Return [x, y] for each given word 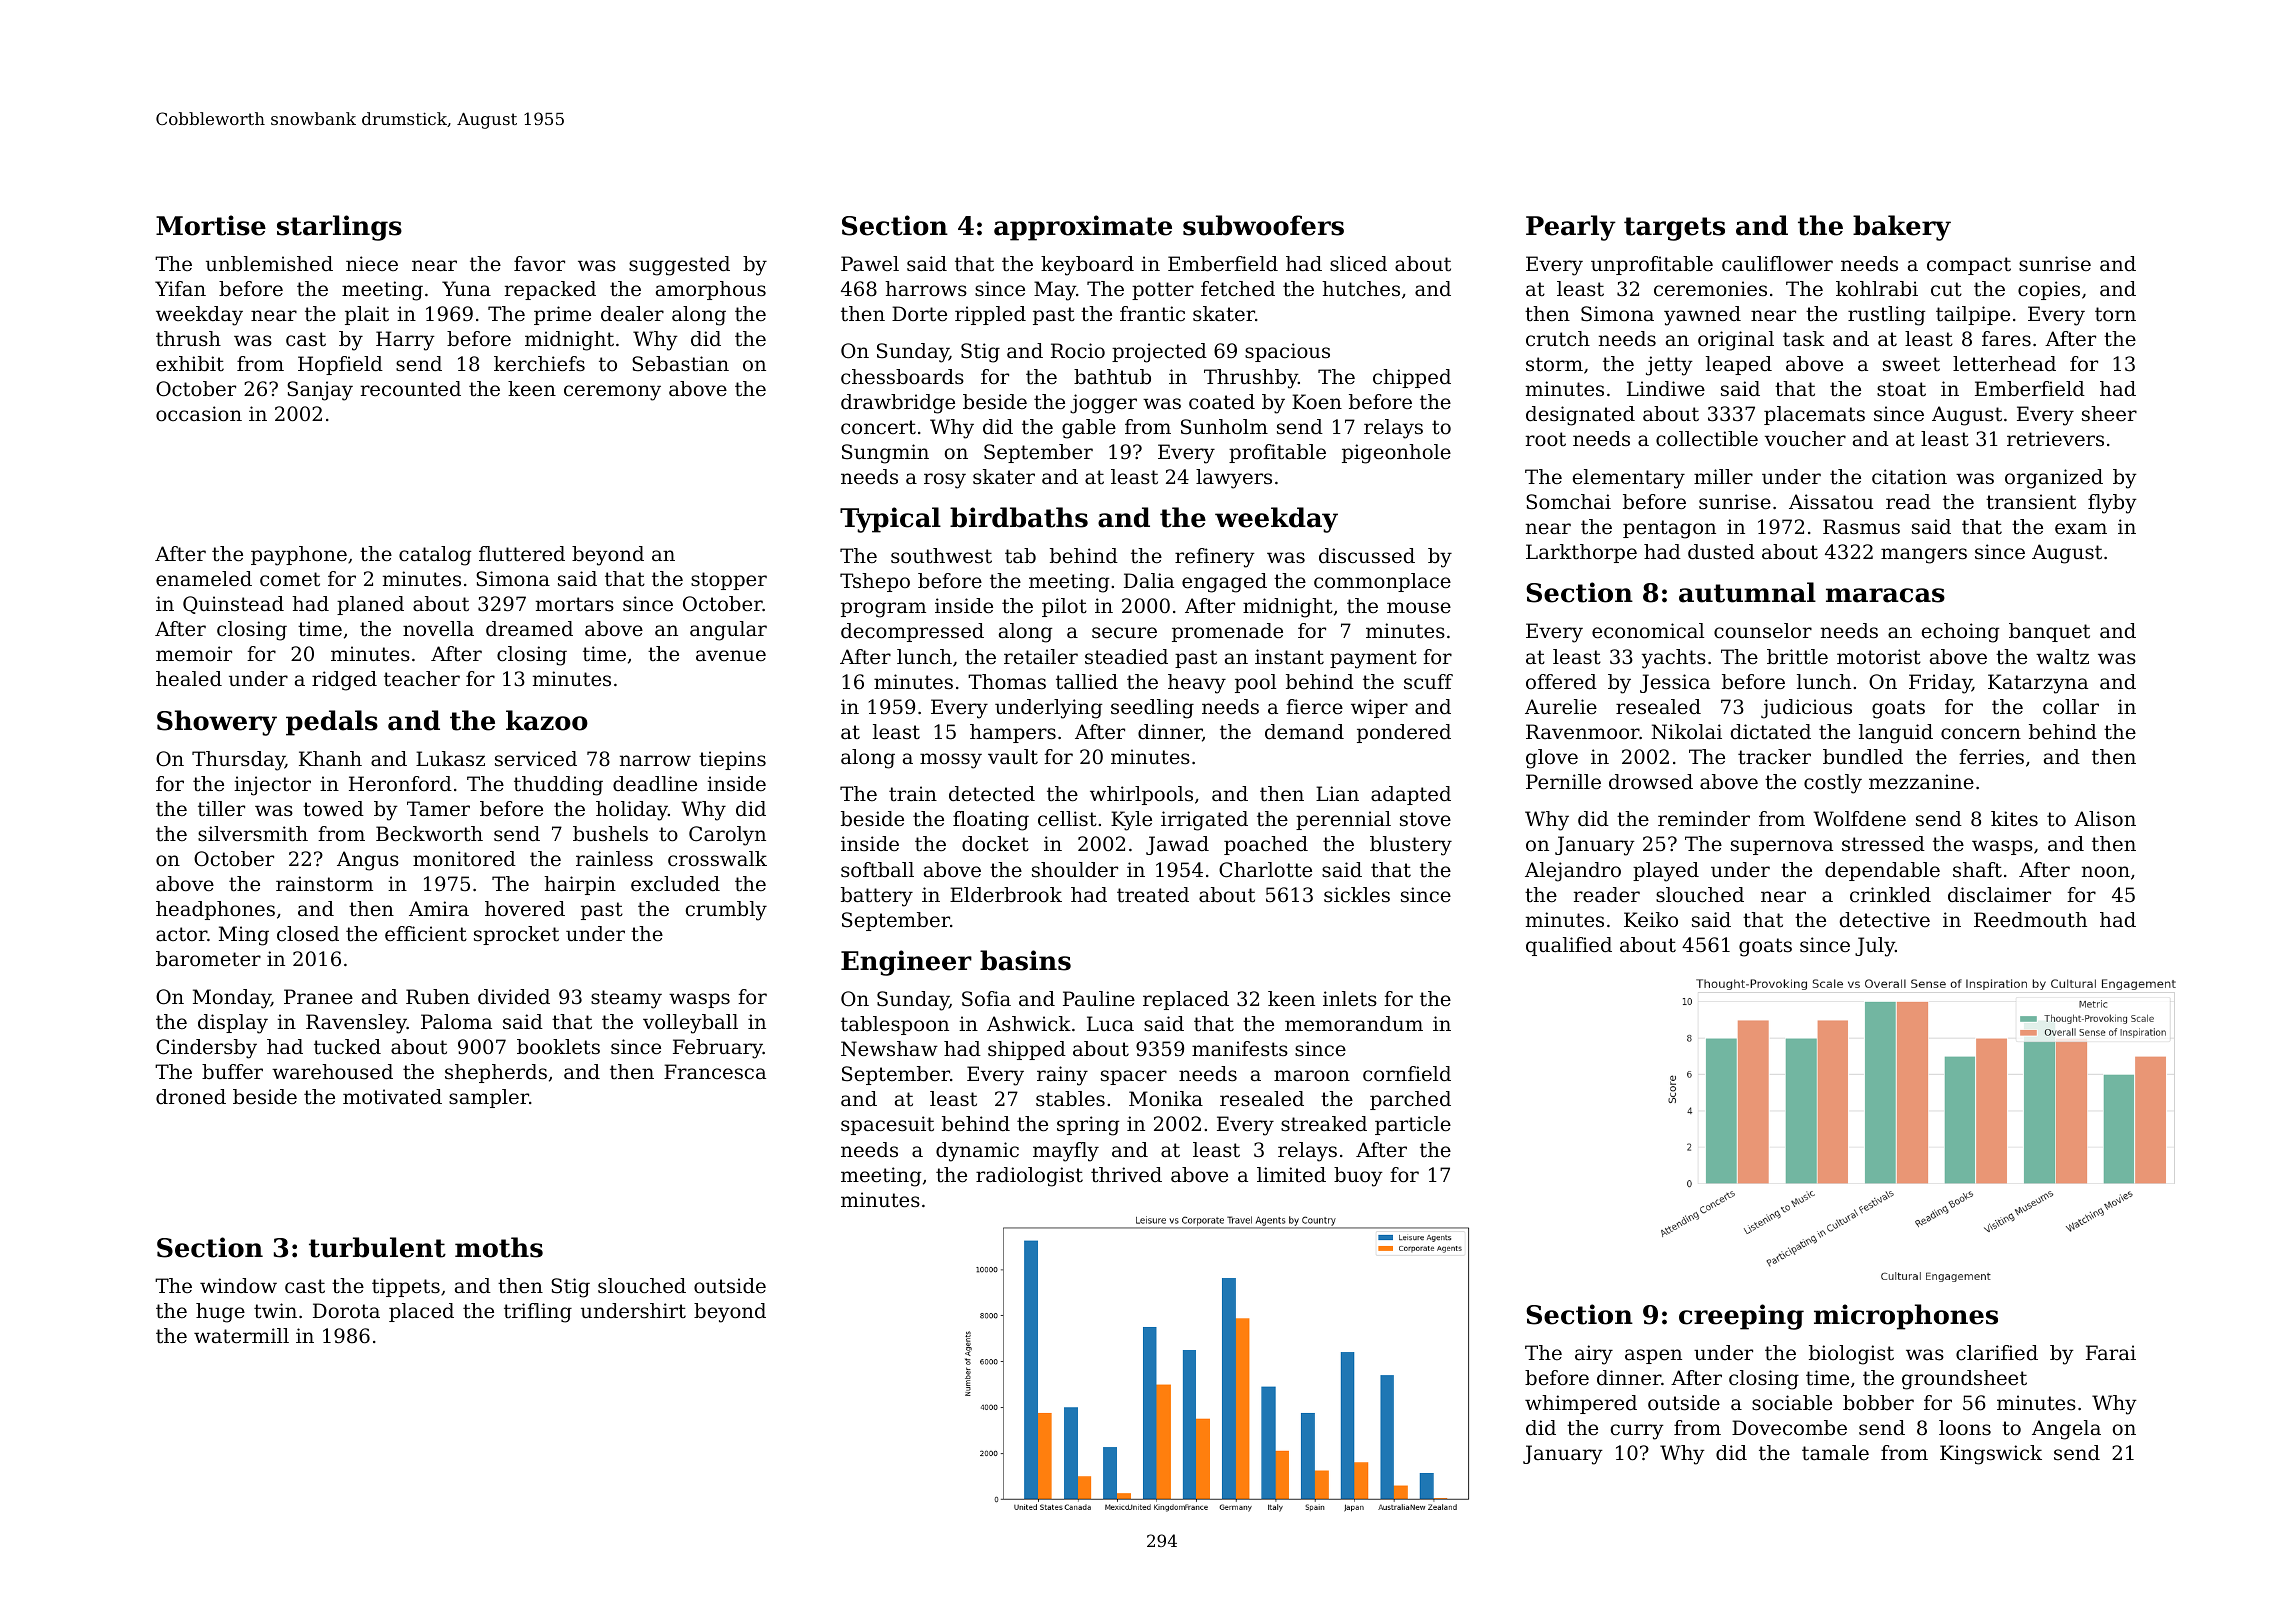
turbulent [377, 1247]
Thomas [1007, 682]
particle [1413, 1125]
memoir [194, 654]
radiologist [1029, 1177]
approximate [1083, 228]
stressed [1883, 844]
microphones [1906, 1317]
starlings [339, 228]
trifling [538, 1313]
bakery [1902, 228]
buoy [1358, 1177]
